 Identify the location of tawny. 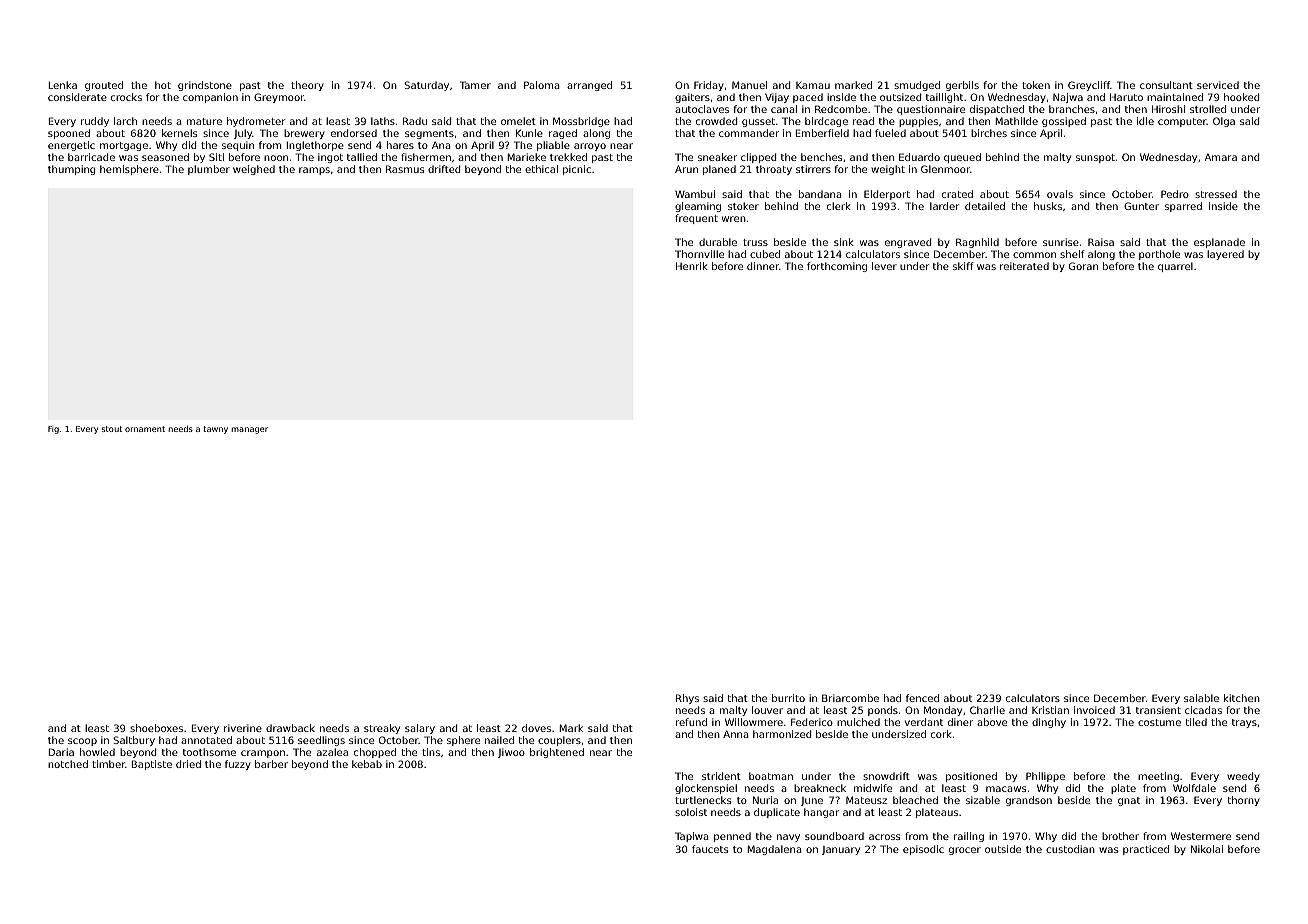
(215, 430).
